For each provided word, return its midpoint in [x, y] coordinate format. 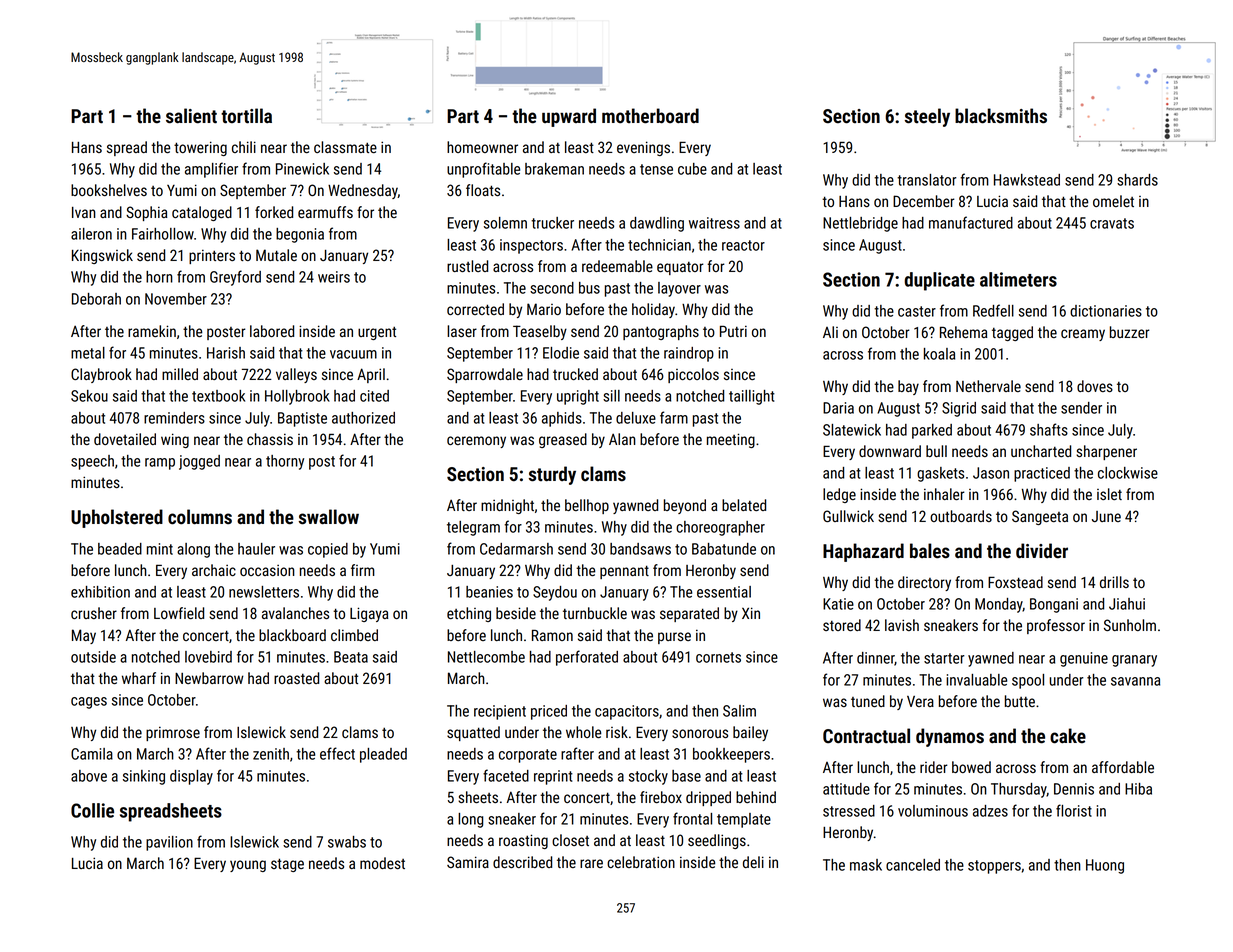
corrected [475, 309]
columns [200, 517]
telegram [473, 528]
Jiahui [1127, 604]
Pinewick [302, 169]
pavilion [169, 843]
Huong [1105, 866]
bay [908, 387]
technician [659, 245]
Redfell [993, 310]
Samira [468, 862]
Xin [751, 613]
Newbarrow [209, 678]
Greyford [235, 278]
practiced [1042, 474]
